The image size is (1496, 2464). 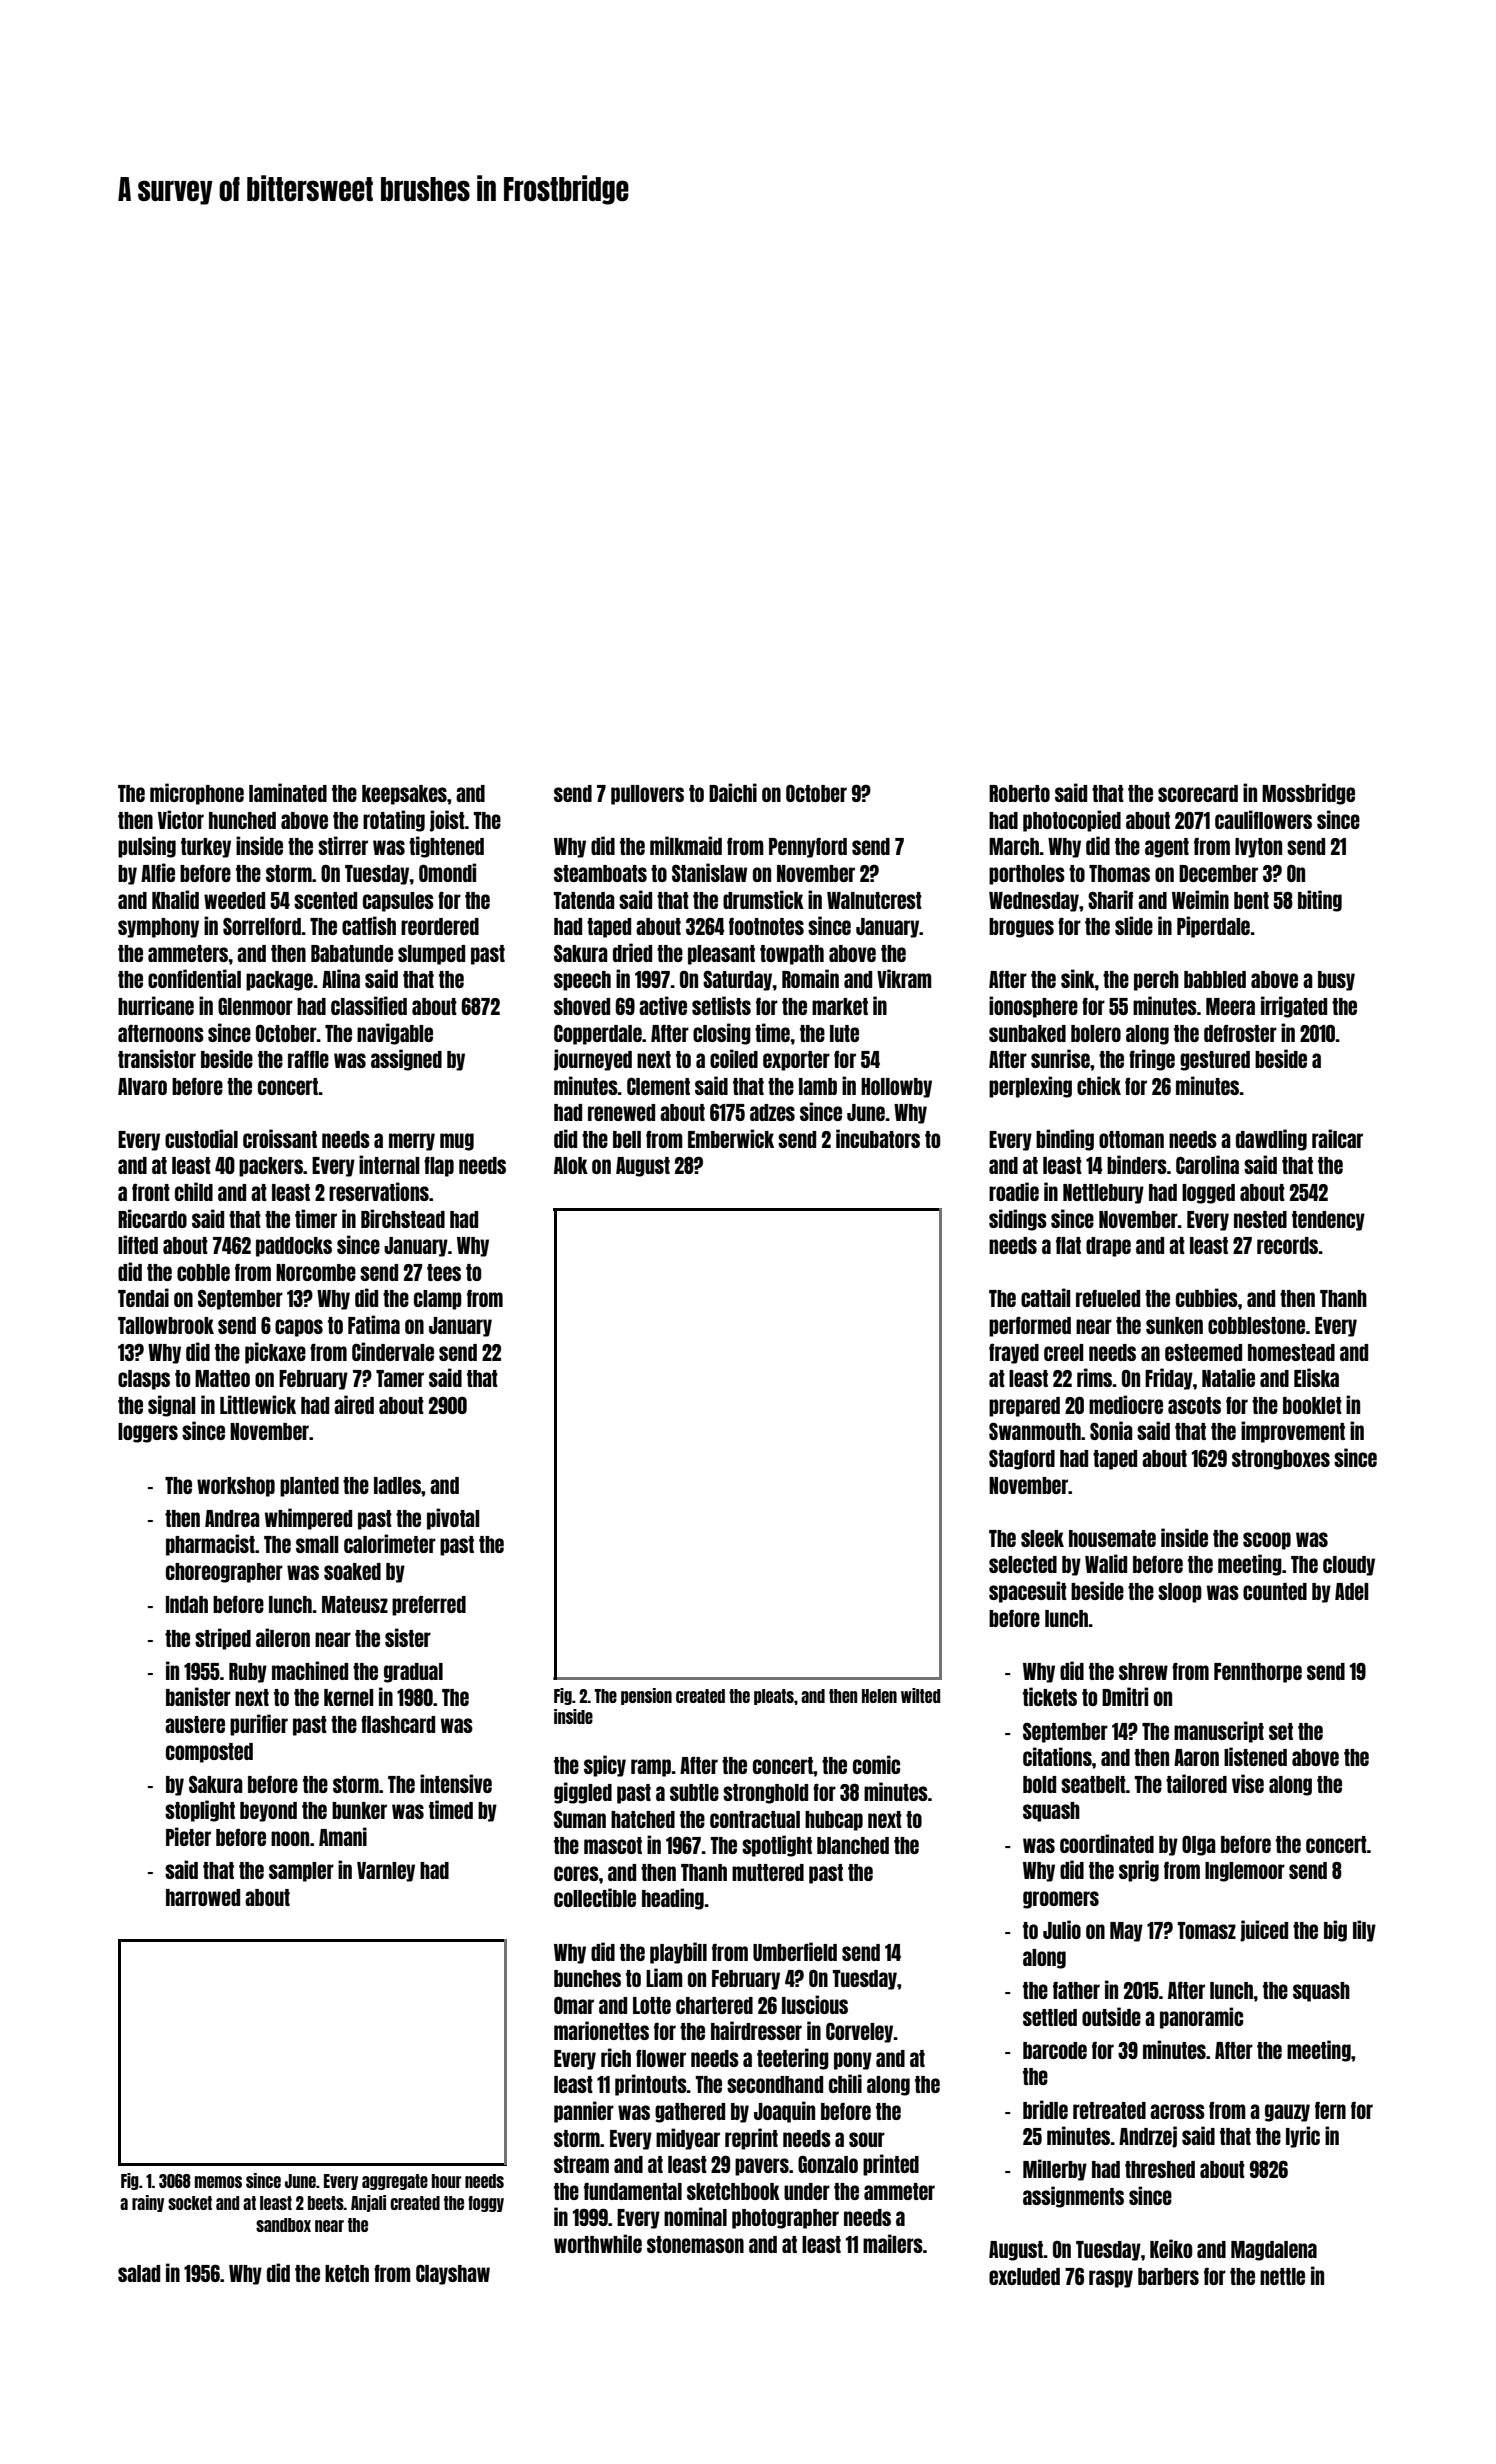 What do you see at coordinates (1274, 2251) in the screenshot?
I see `Magdalena` at bounding box center [1274, 2251].
